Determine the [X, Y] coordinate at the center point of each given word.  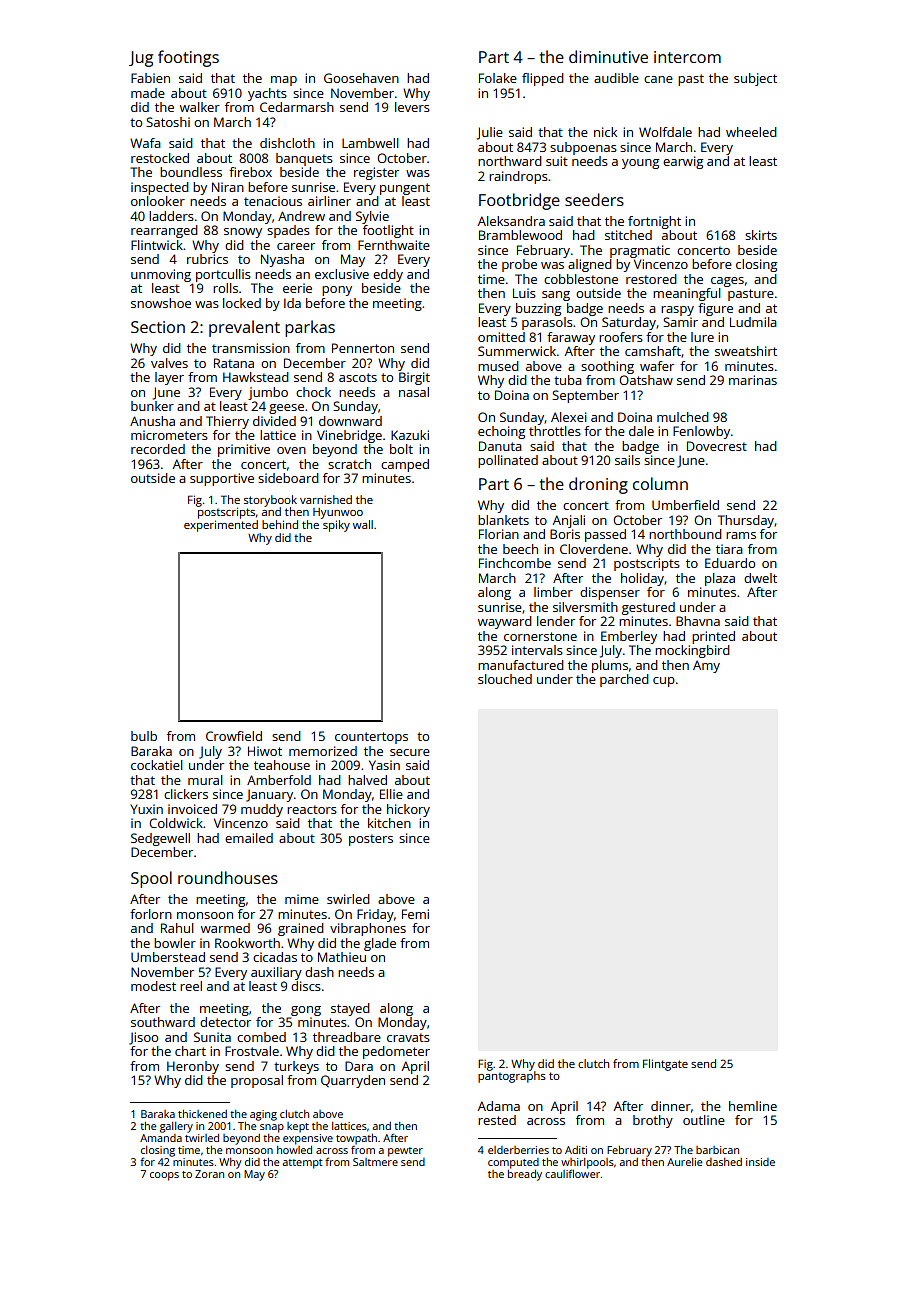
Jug [141, 59]
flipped [543, 79]
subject [755, 79]
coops [164, 1176]
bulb [144, 736]
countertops [371, 738]
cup [664, 682]
